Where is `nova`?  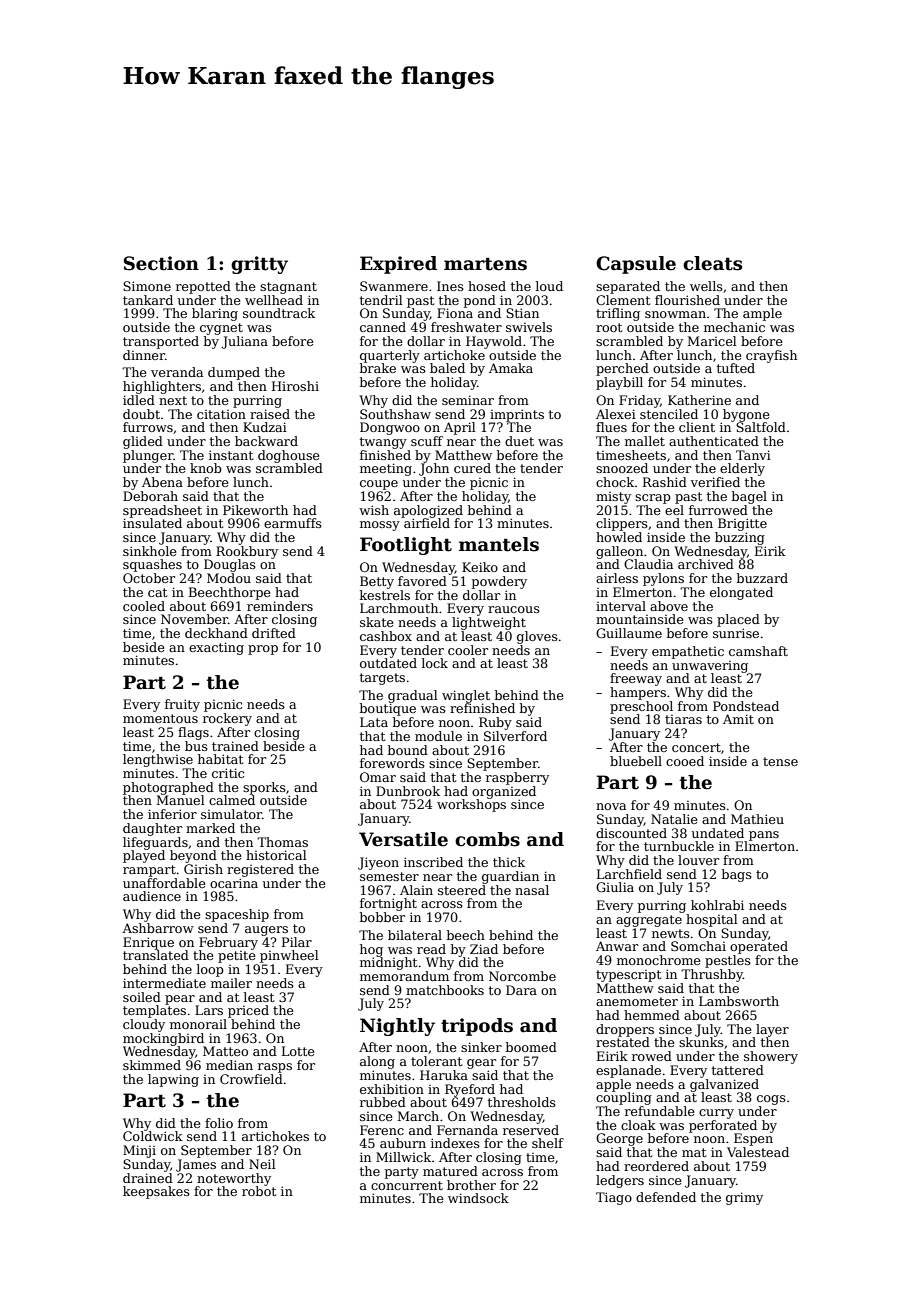
nova is located at coordinates (611, 806).
